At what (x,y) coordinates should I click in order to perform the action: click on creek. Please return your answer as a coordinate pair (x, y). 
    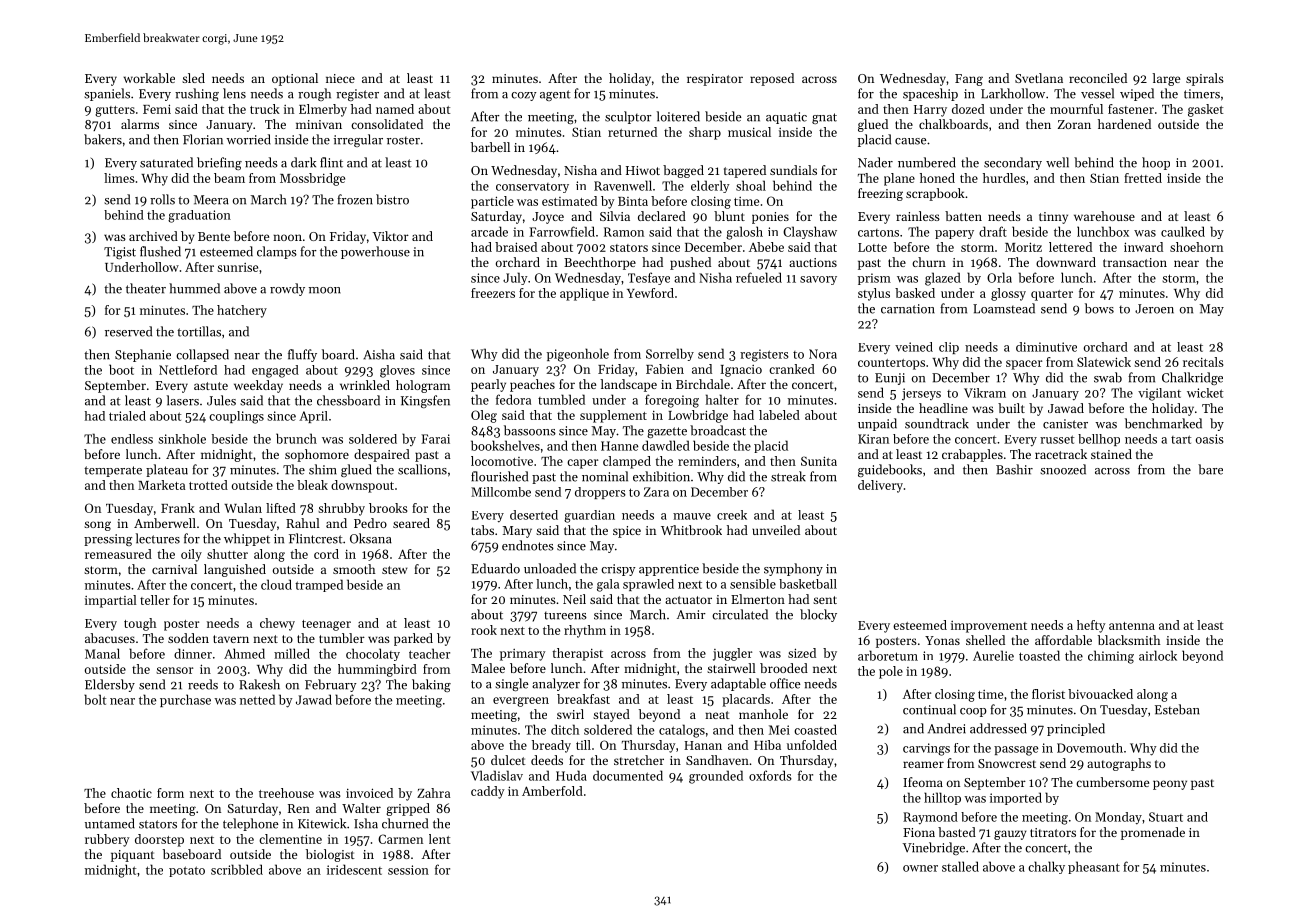
    Looking at the image, I should click on (732, 515).
